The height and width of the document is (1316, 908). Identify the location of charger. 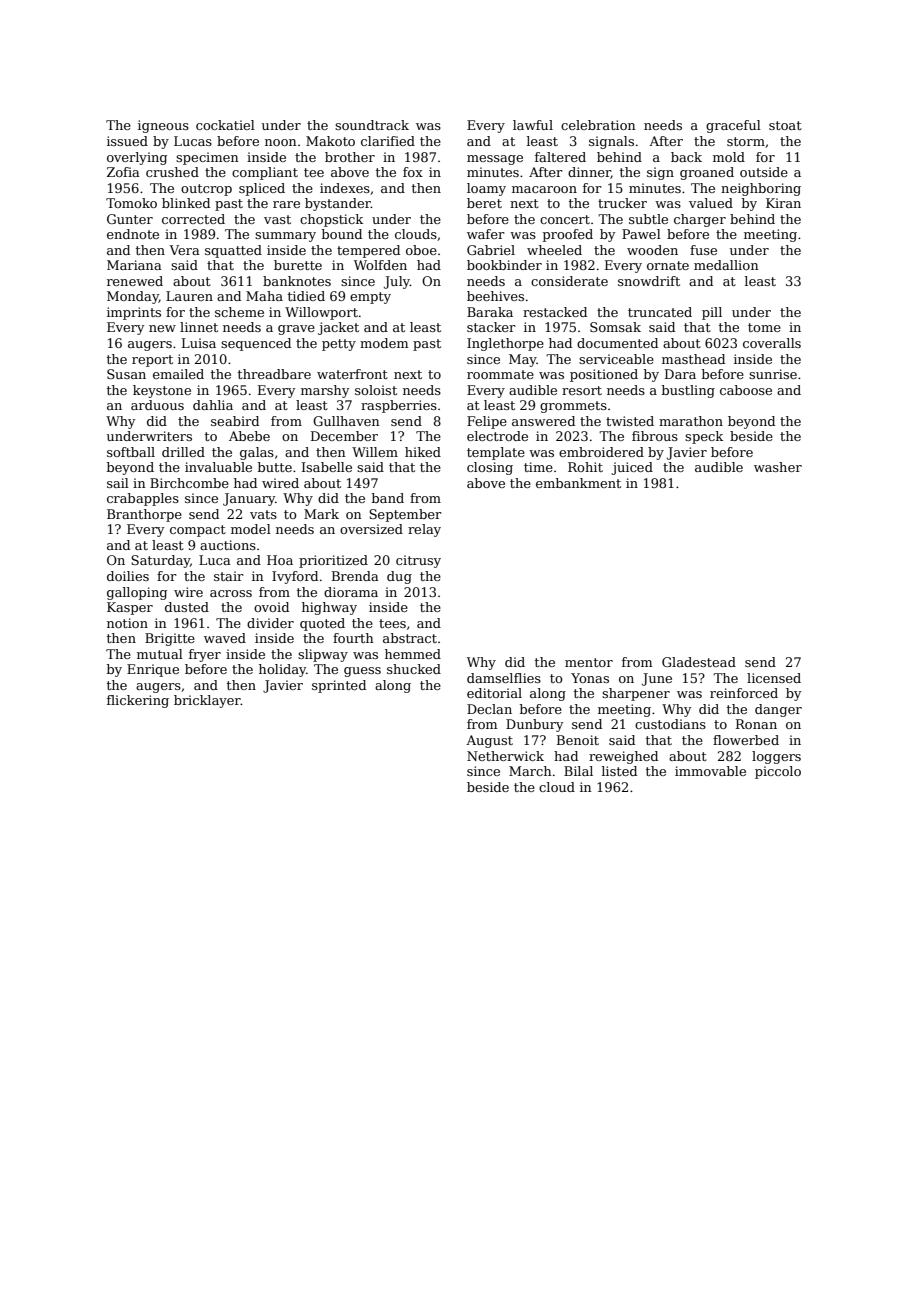
(700, 220).
